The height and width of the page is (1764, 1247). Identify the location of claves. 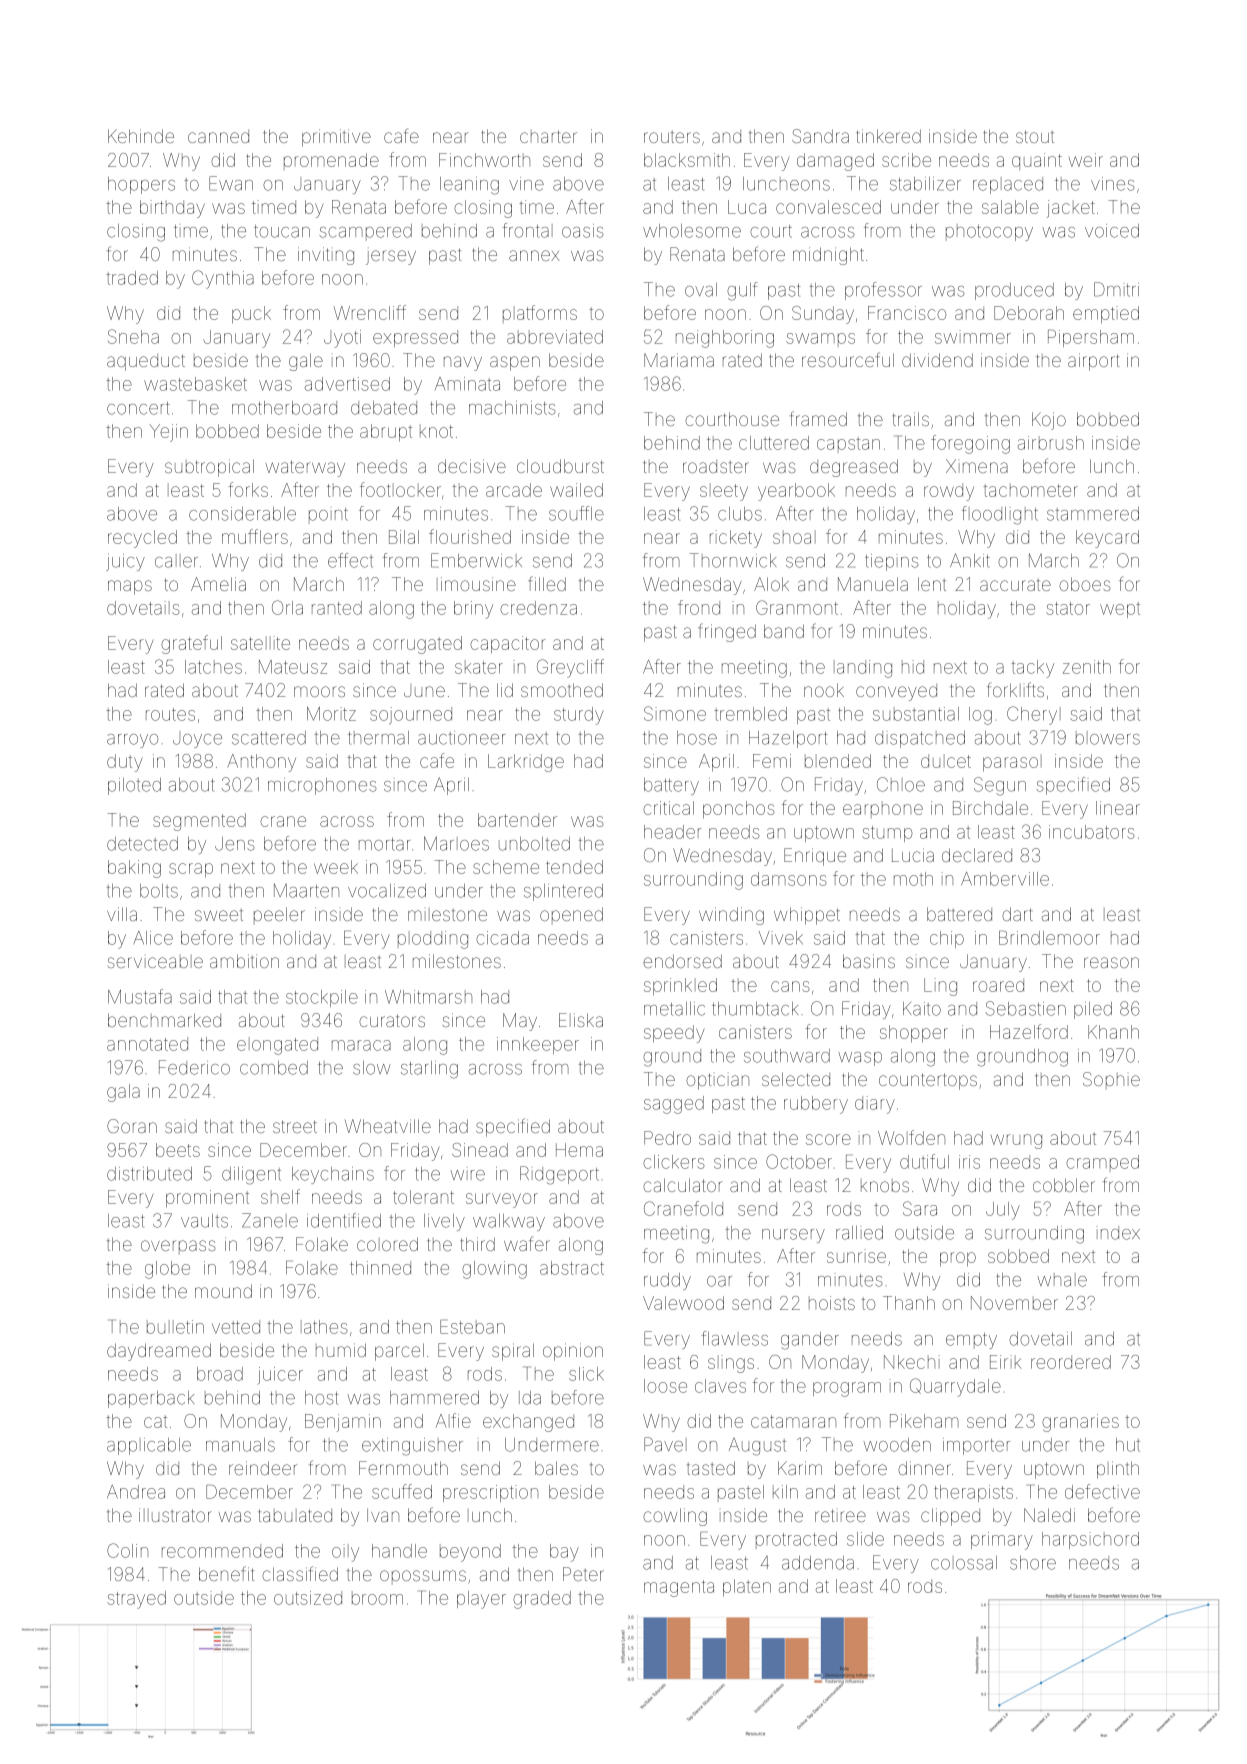
(720, 1386).
